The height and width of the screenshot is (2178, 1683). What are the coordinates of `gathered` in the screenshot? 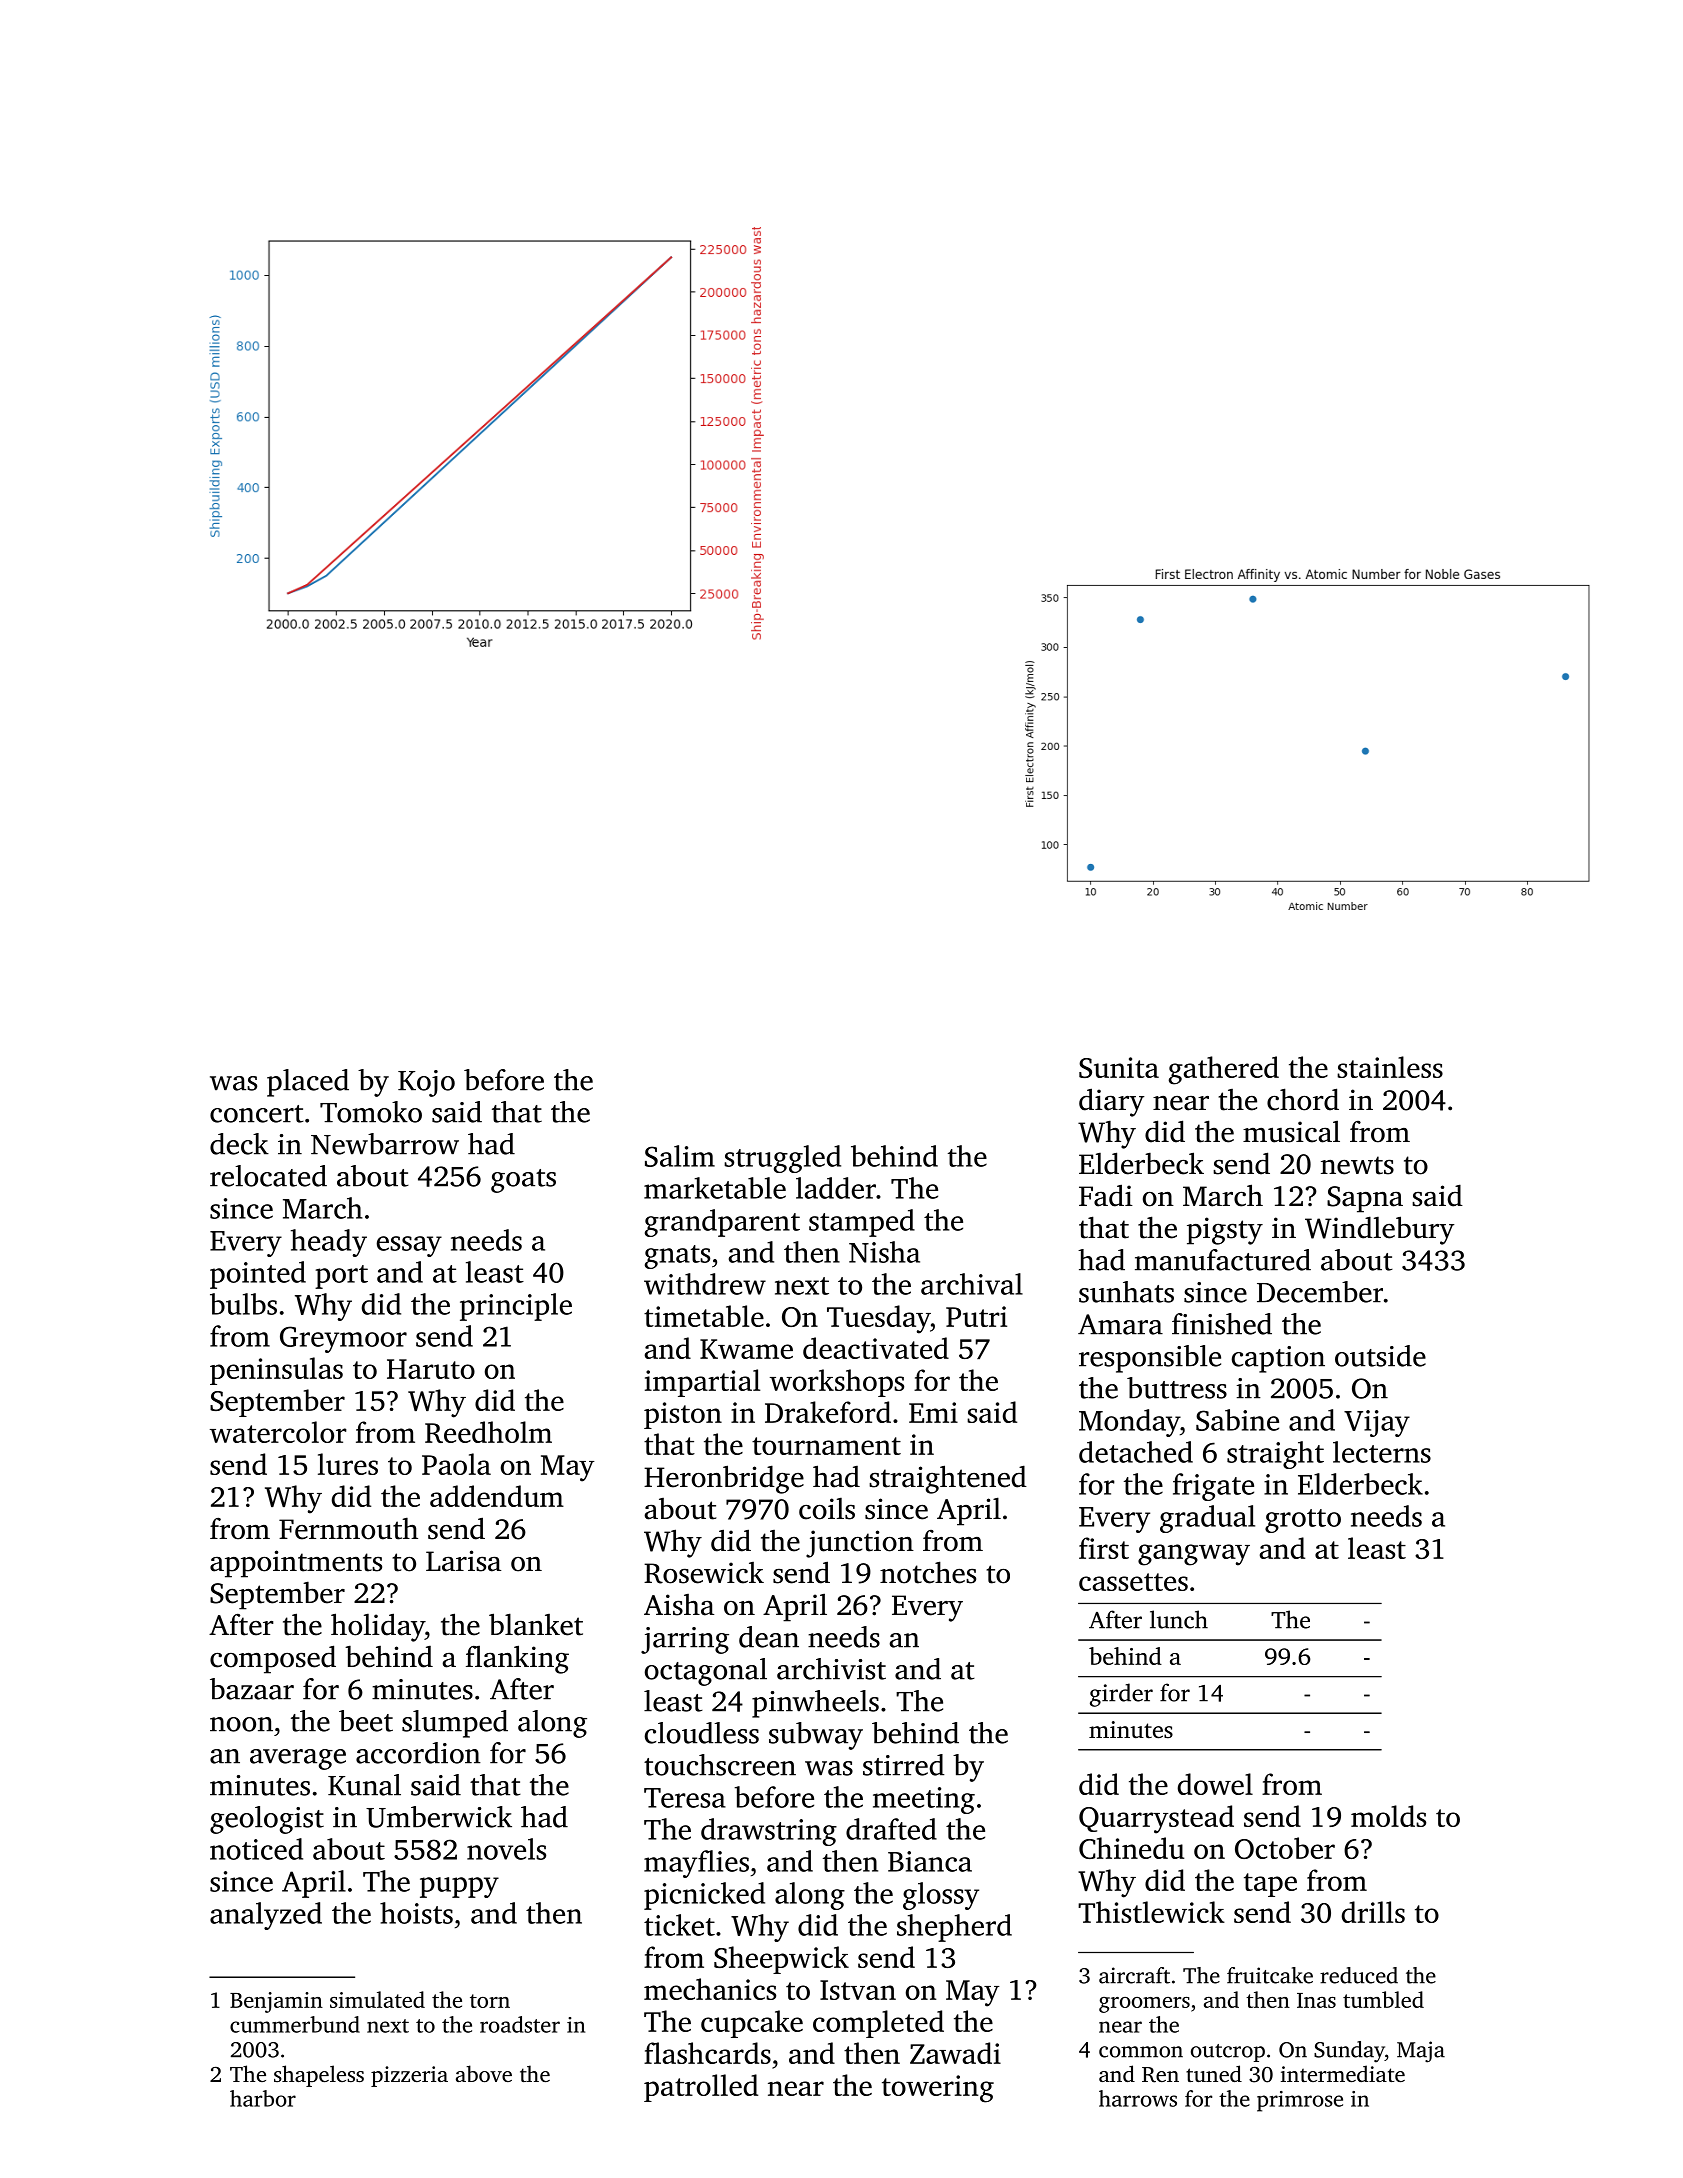 It's located at (1224, 1070).
